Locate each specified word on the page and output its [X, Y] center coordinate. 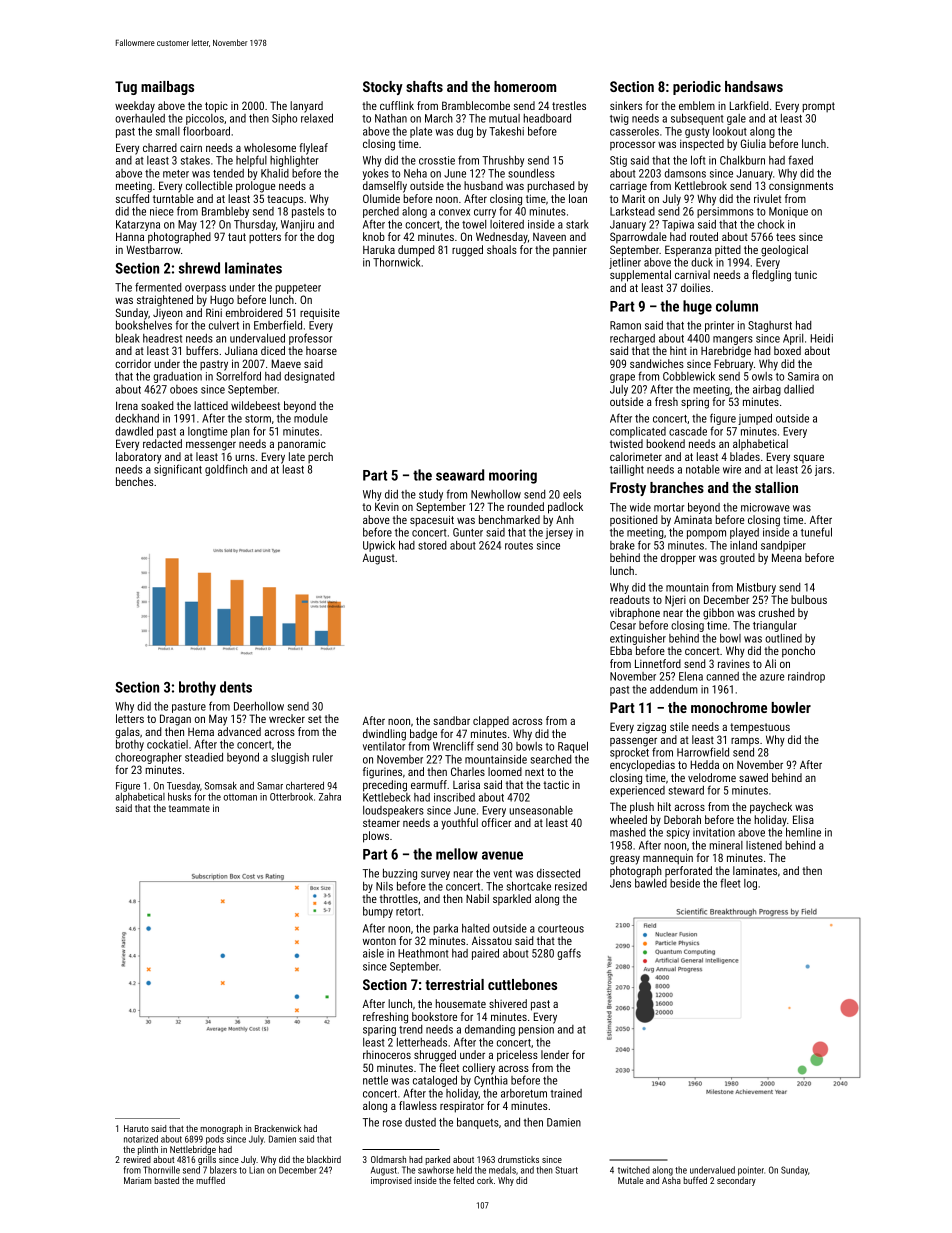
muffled [211, 1180]
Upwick [379, 546]
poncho [798, 652]
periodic [697, 88]
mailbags [167, 88]
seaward [460, 475]
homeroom [525, 86]
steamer [381, 823]
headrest [162, 338]
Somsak [221, 785]
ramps [745, 742]
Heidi [822, 338]
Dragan [175, 720]
